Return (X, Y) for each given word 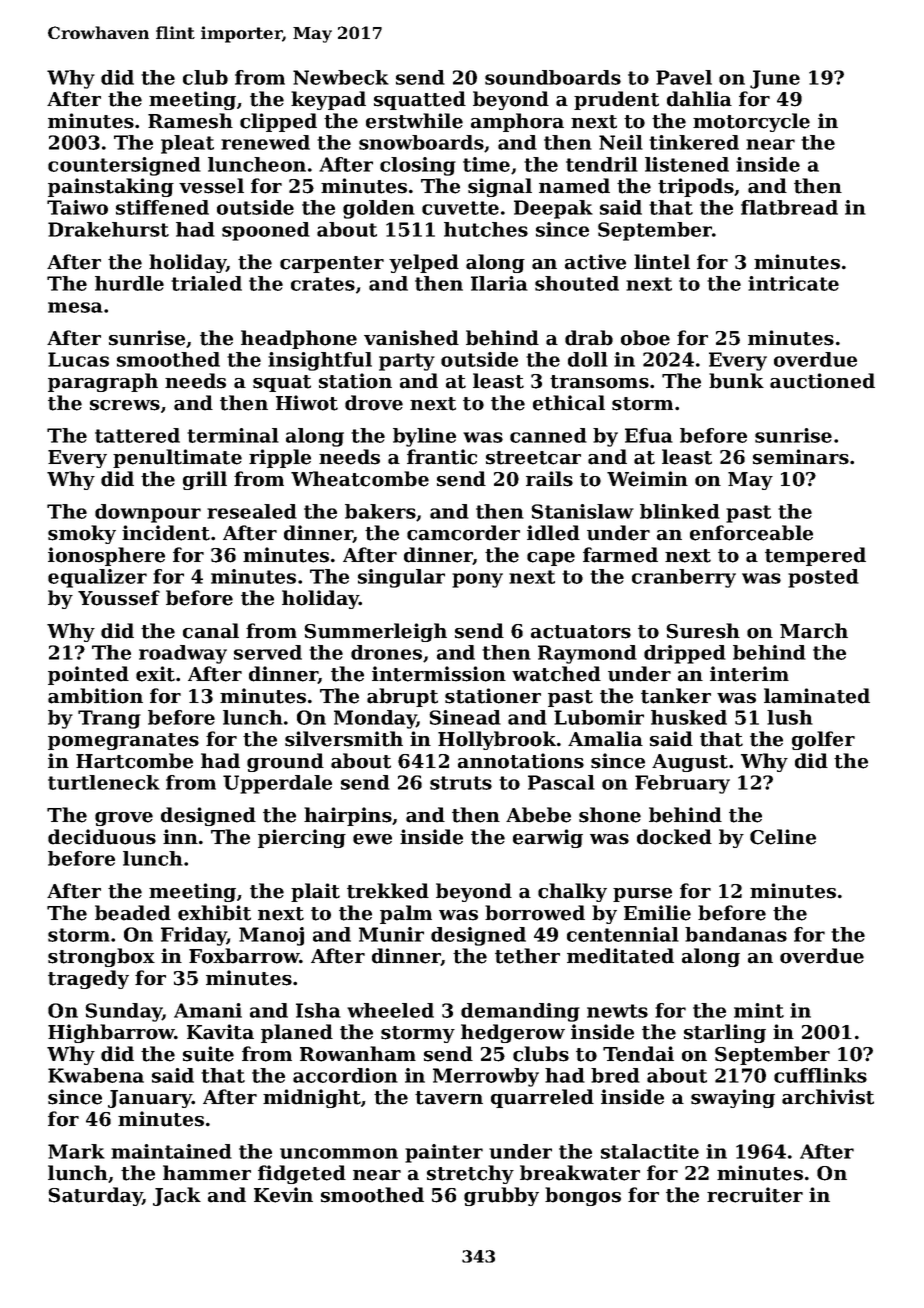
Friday (194, 936)
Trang (109, 719)
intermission (439, 674)
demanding (520, 1012)
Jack (177, 1196)
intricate (793, 283)
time (486, 164)
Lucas (78, 359)
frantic (442, 457)
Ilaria (499, 283)
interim (749, 674)
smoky (82, 534)
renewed (265, 142)
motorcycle (751, 122)
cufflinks (820, 1075)
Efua (649, 435)
